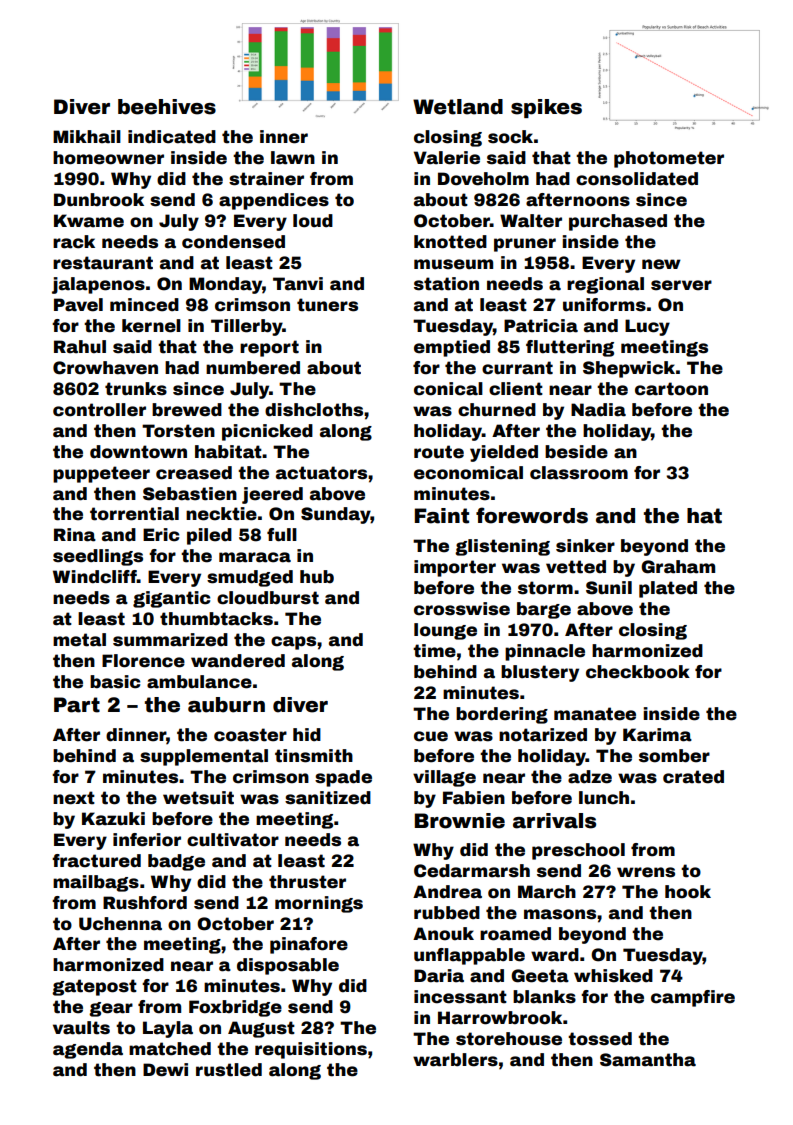  What do you see at coordinates (88, 1050) in the page?
I see `agenda` at bounding box center [88, 1050].
